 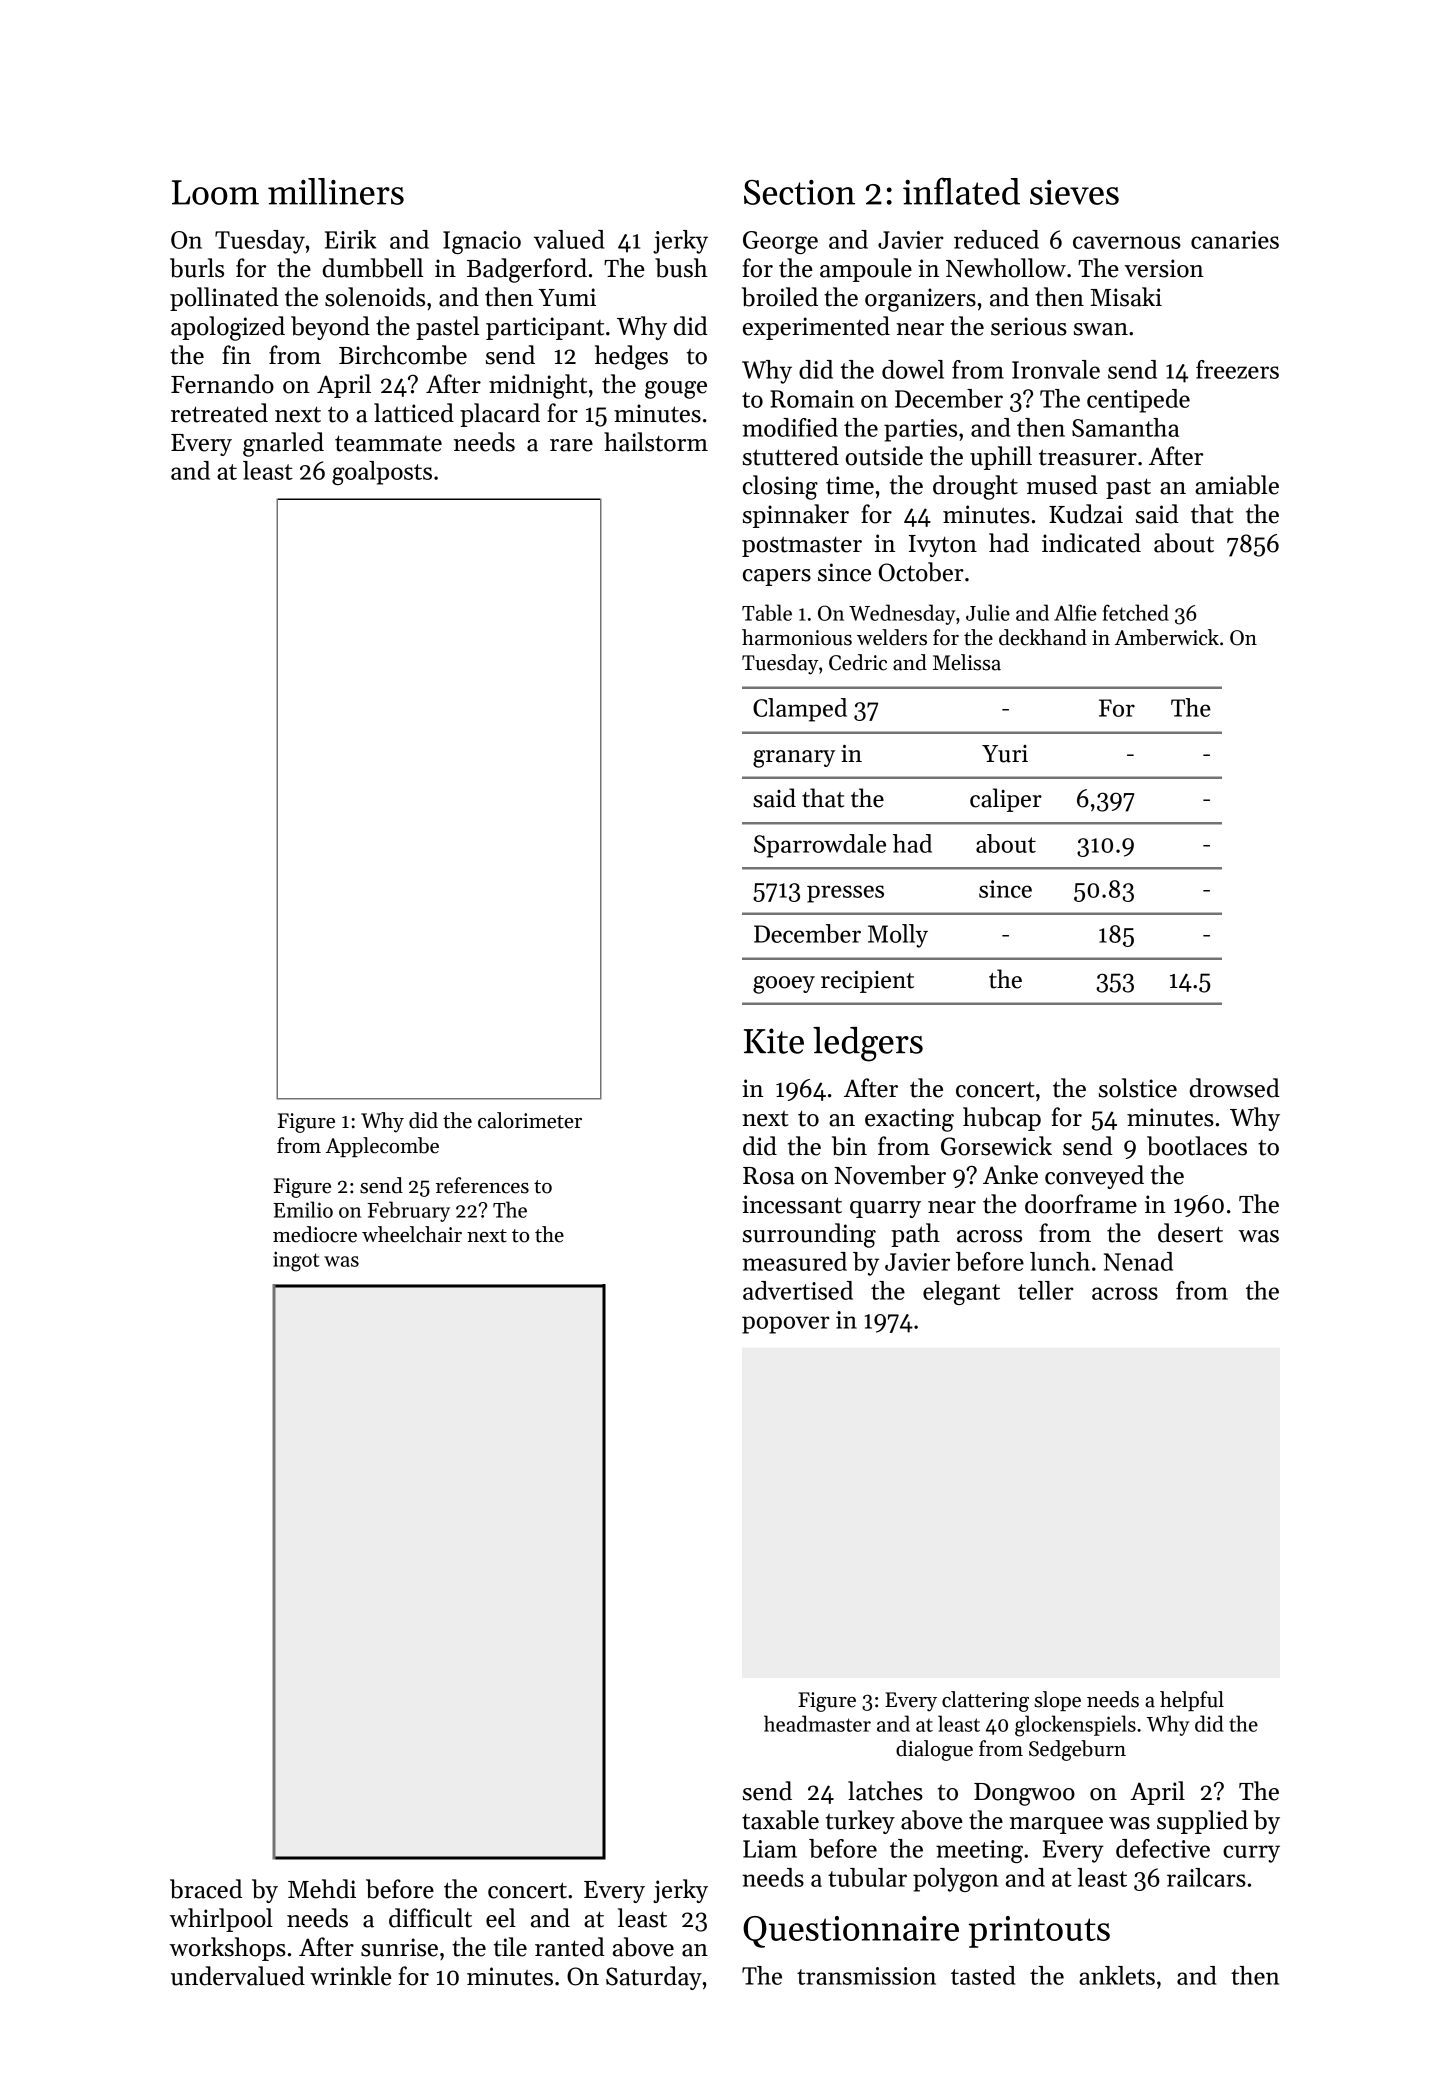 I want to click on wrinkle, so click(x=351, y=1976).
